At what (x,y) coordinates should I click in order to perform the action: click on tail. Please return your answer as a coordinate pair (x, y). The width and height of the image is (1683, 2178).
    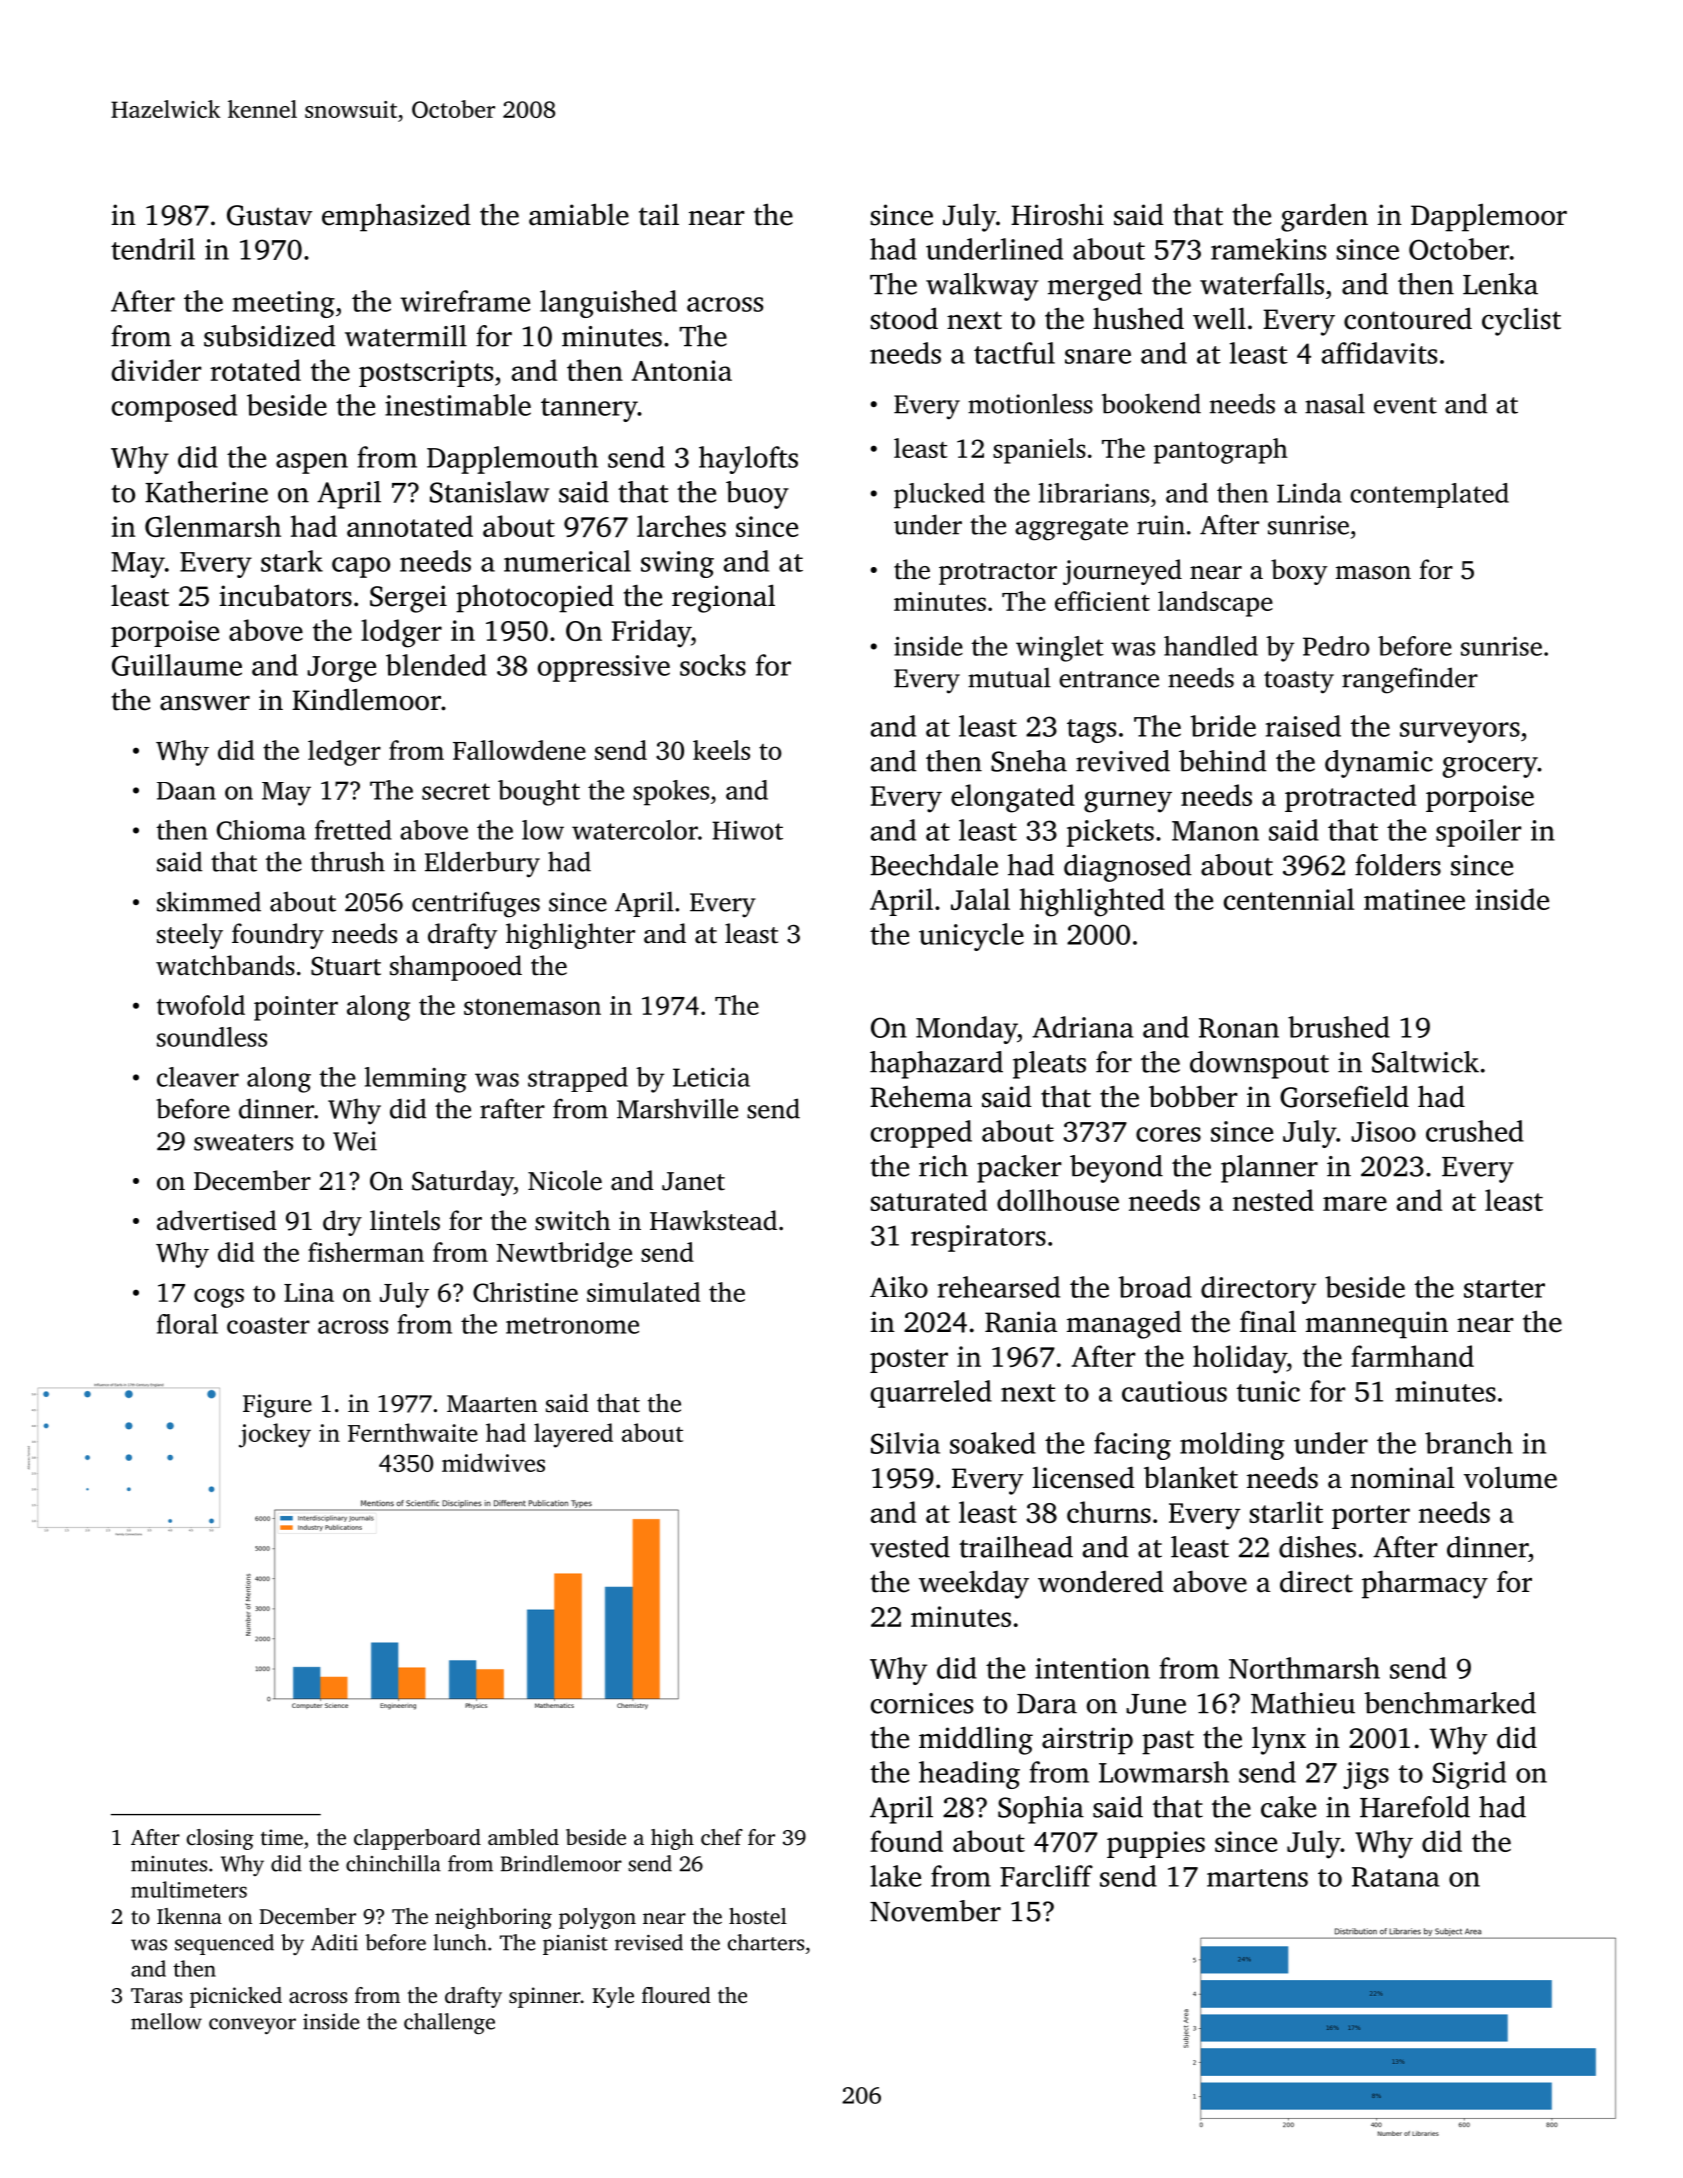
    Looking at the image, I should click on (659, 215).
